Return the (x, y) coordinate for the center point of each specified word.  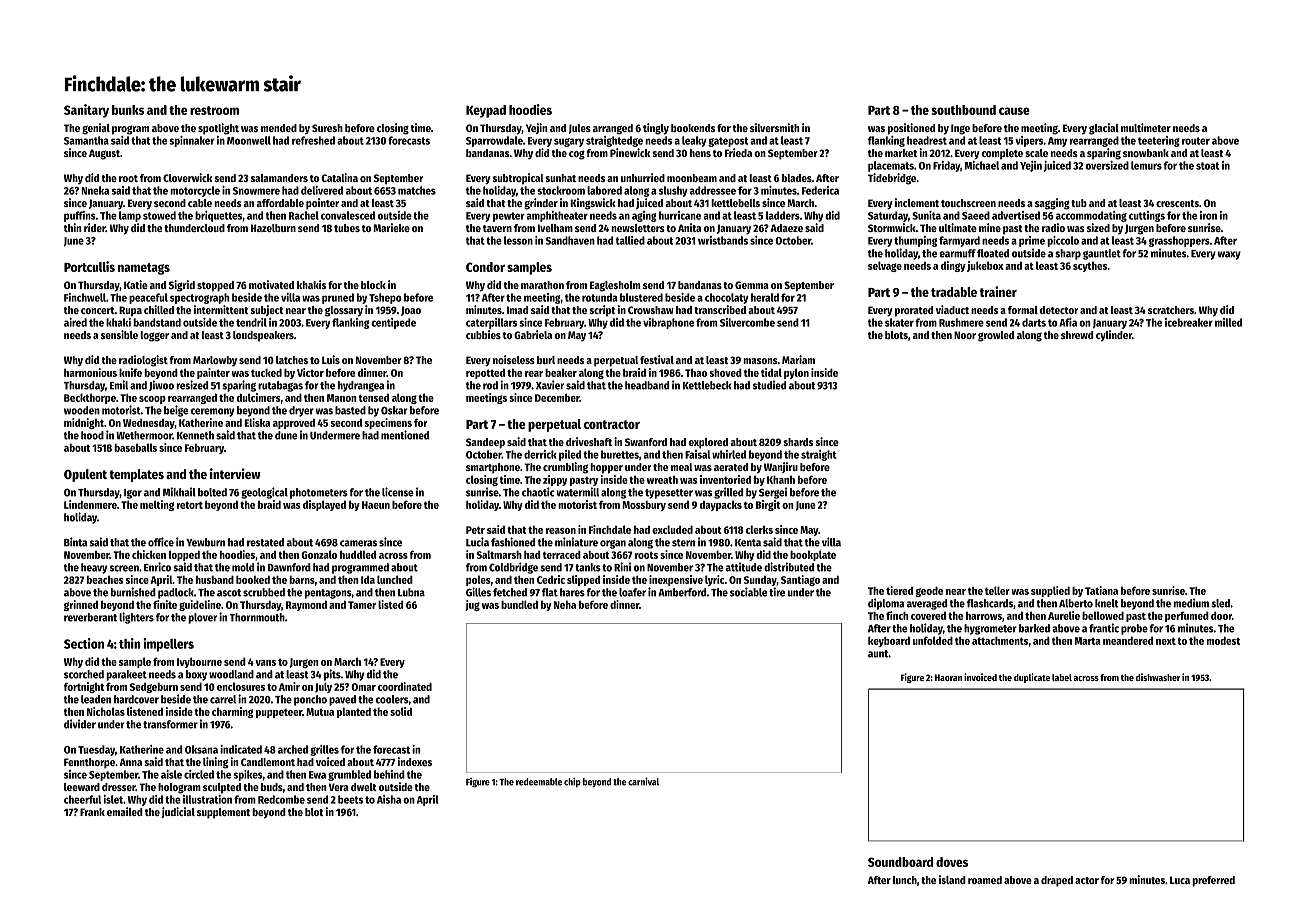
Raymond (306, 605)
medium (1191, 603)
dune (286, 435)
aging (644, 216)
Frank (92, 812)
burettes (620, 454)
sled (1220, 603)
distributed (789, 567)
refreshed (313, 140)
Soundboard (900, 862)
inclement (917, 202)
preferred (1213, 881)
